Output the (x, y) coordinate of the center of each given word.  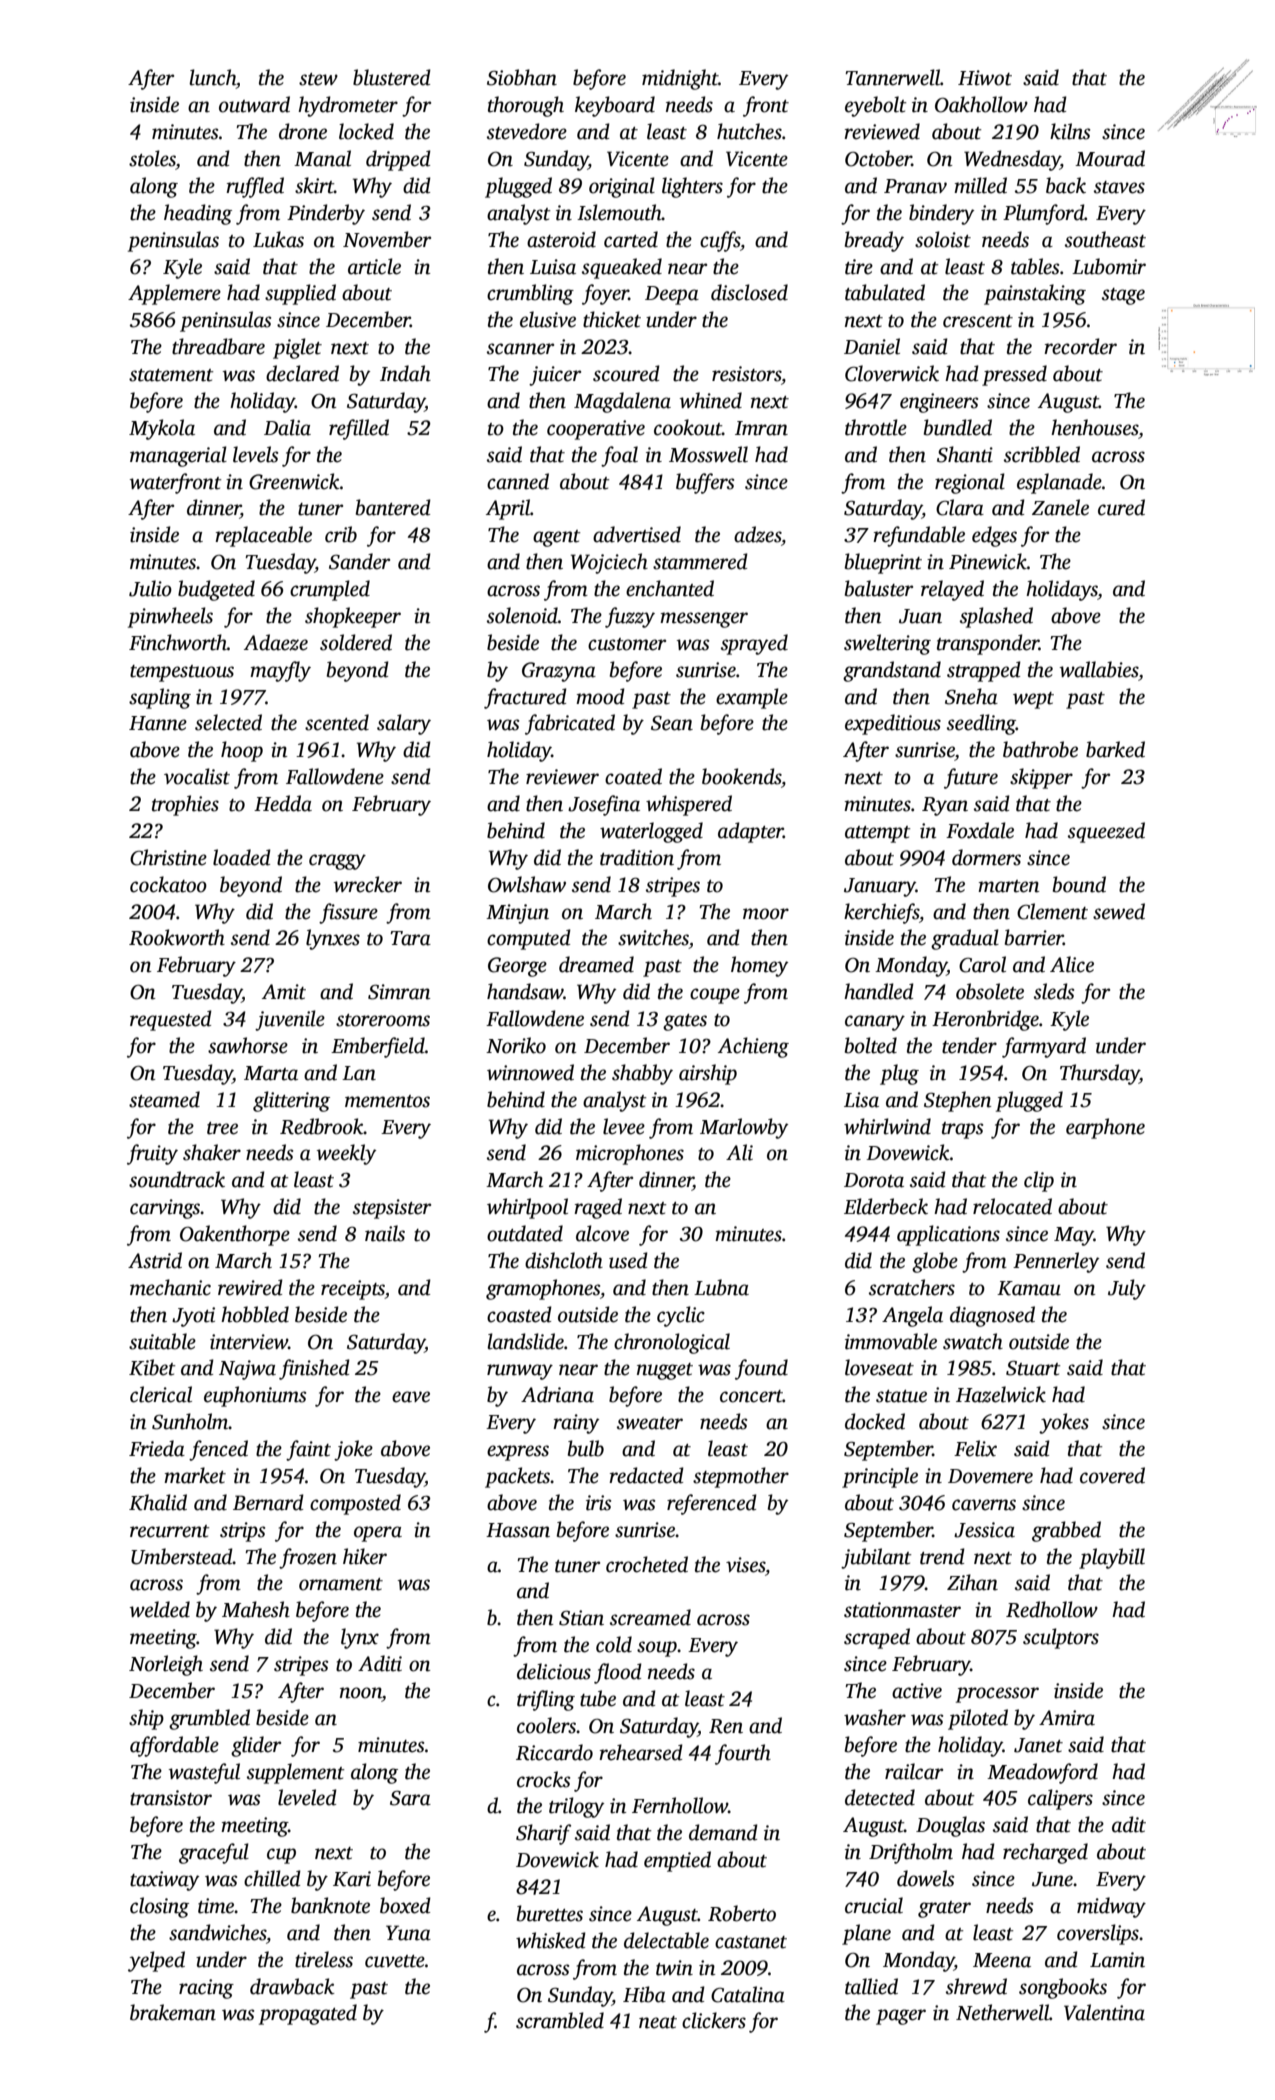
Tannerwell (892, 77)
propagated (308, 2014)
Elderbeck (886, 1206)
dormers (986, 857)
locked (366, 131)
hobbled (255, 1314)
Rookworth (177, 937)
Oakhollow (981, 104)
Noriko (516, 1045)
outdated (525, 1233)
